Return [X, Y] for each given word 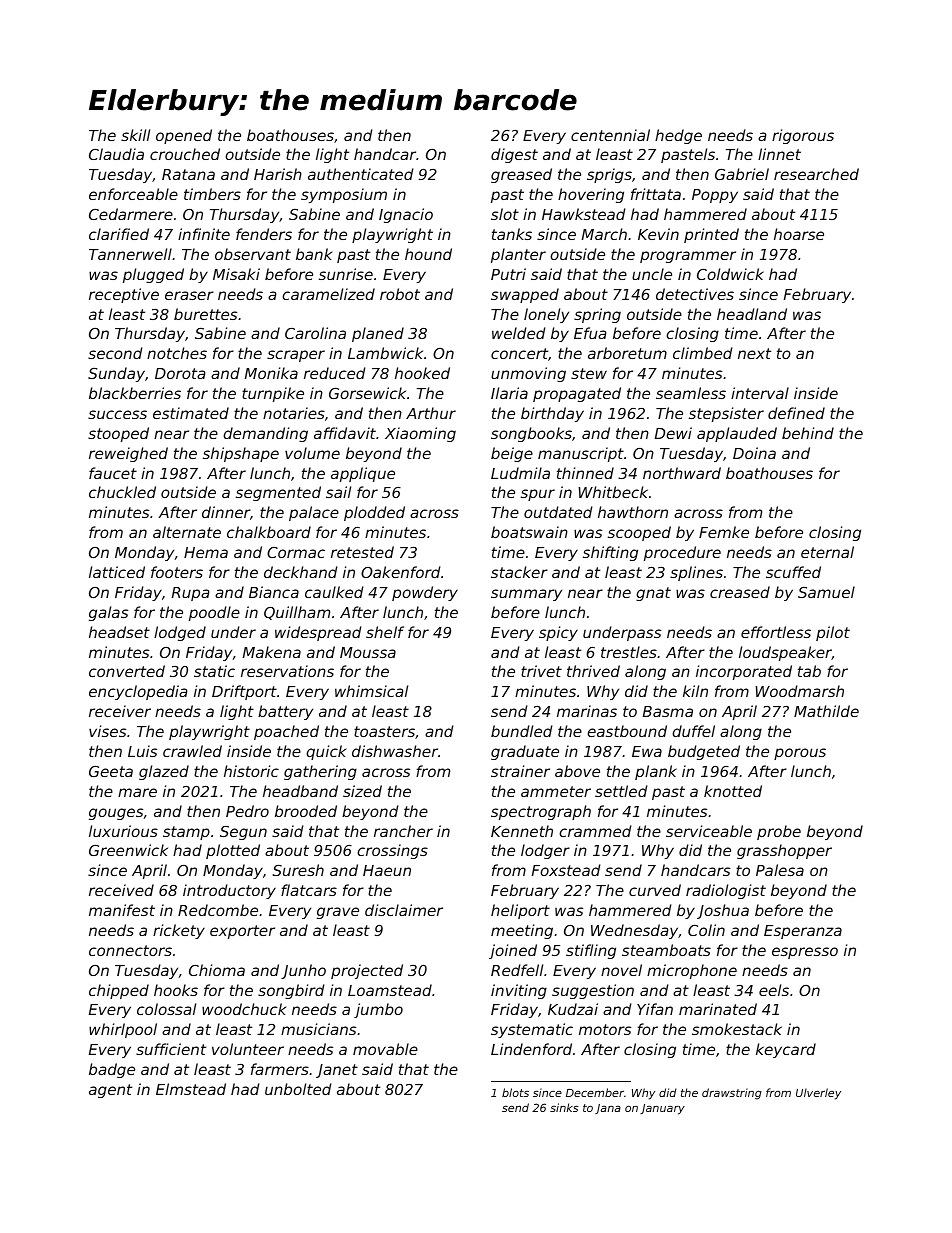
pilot [833, 633]
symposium [344, 195]
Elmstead [191, 1089]
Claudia [116, 154]
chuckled [122, 492]
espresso [805, 953]
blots [515, 1092]
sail [338, 492]
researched [816, 174]
